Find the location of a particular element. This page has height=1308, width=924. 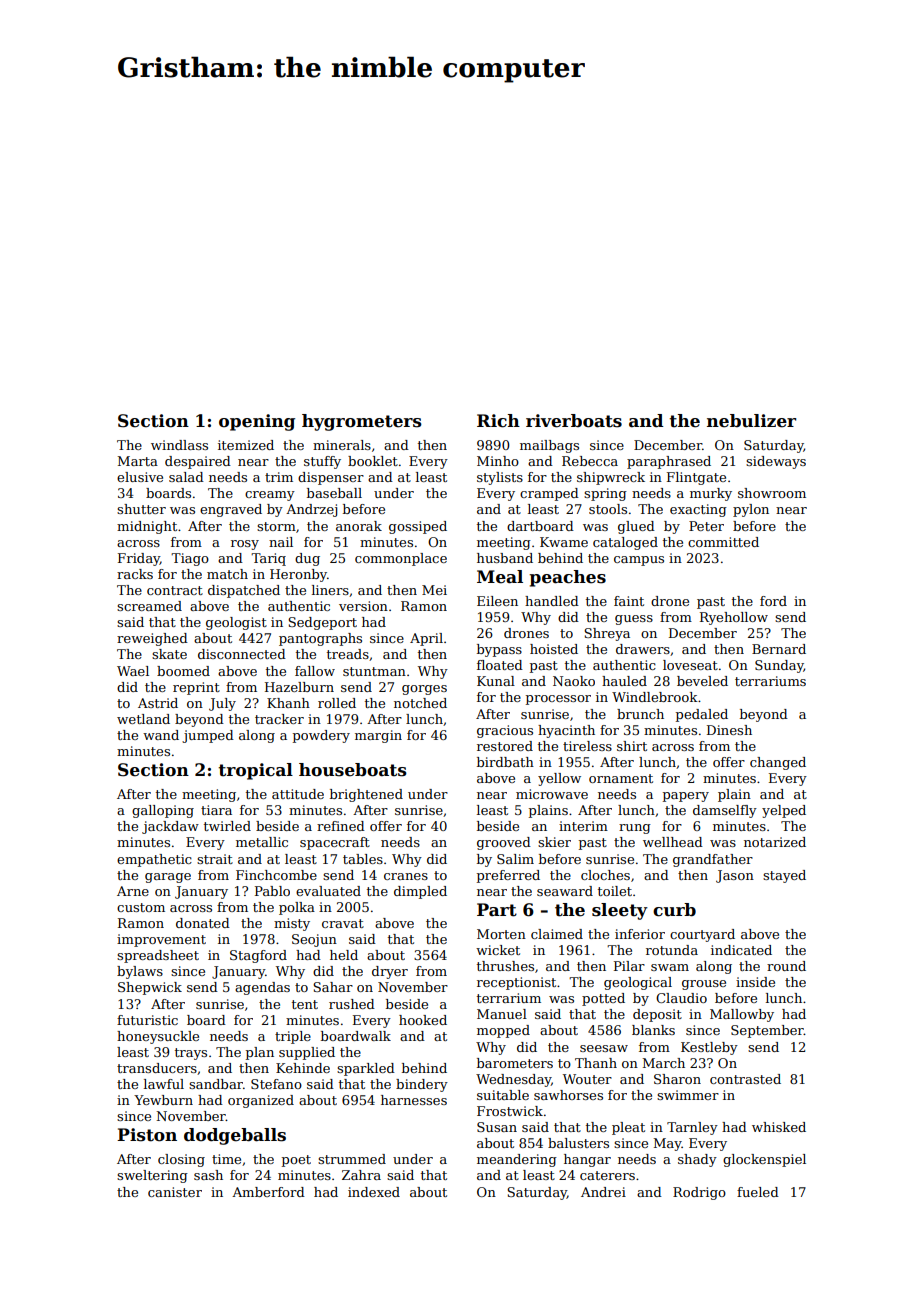

stayed is located at coordinates (784, 876).
